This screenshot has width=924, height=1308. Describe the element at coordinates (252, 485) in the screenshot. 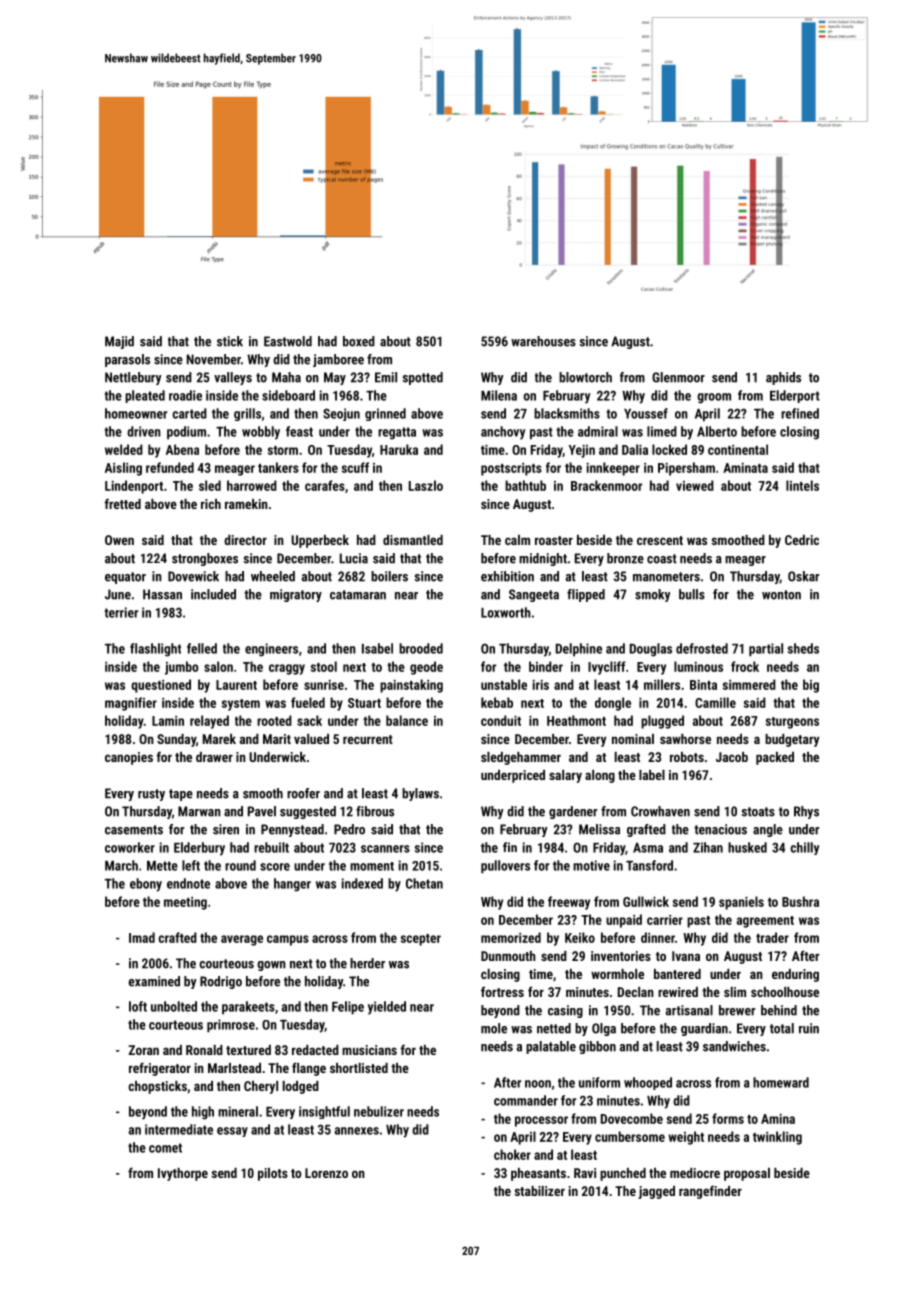

I see `harrowed` at that location.
